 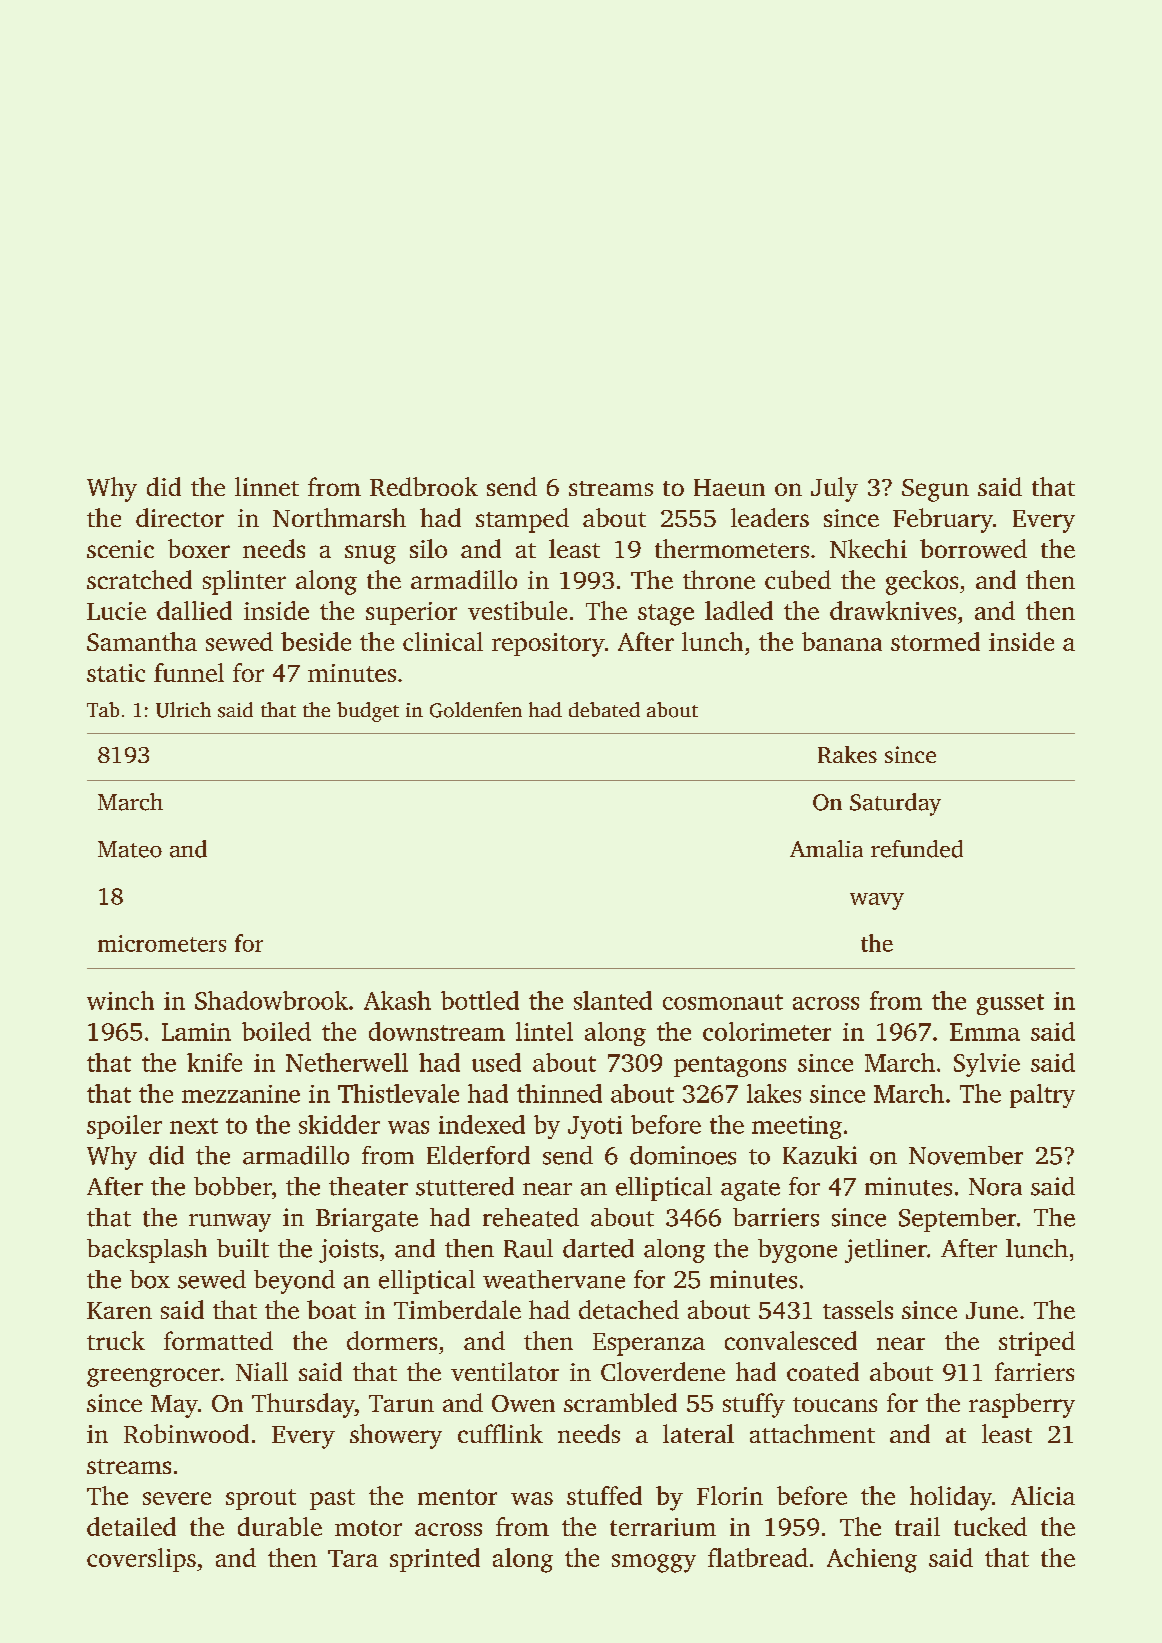 I want to click on showery, so click(x=396, y=1436).
